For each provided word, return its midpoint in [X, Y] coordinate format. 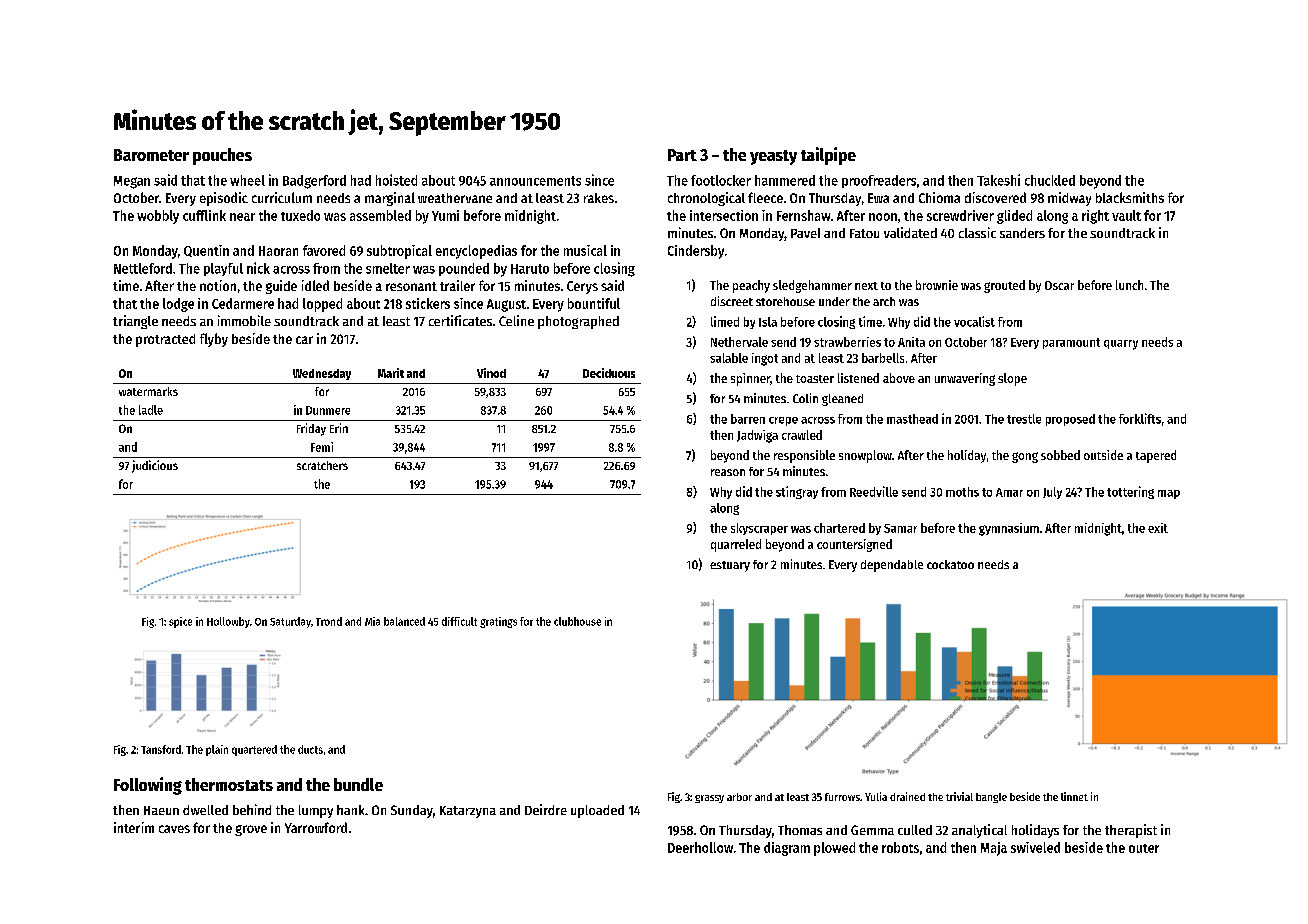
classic [977, 232]
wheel [247, 180]
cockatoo [950, 564]
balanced [404, 621]
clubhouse [577, 621]
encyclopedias [476, 252]
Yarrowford [316, 827]
